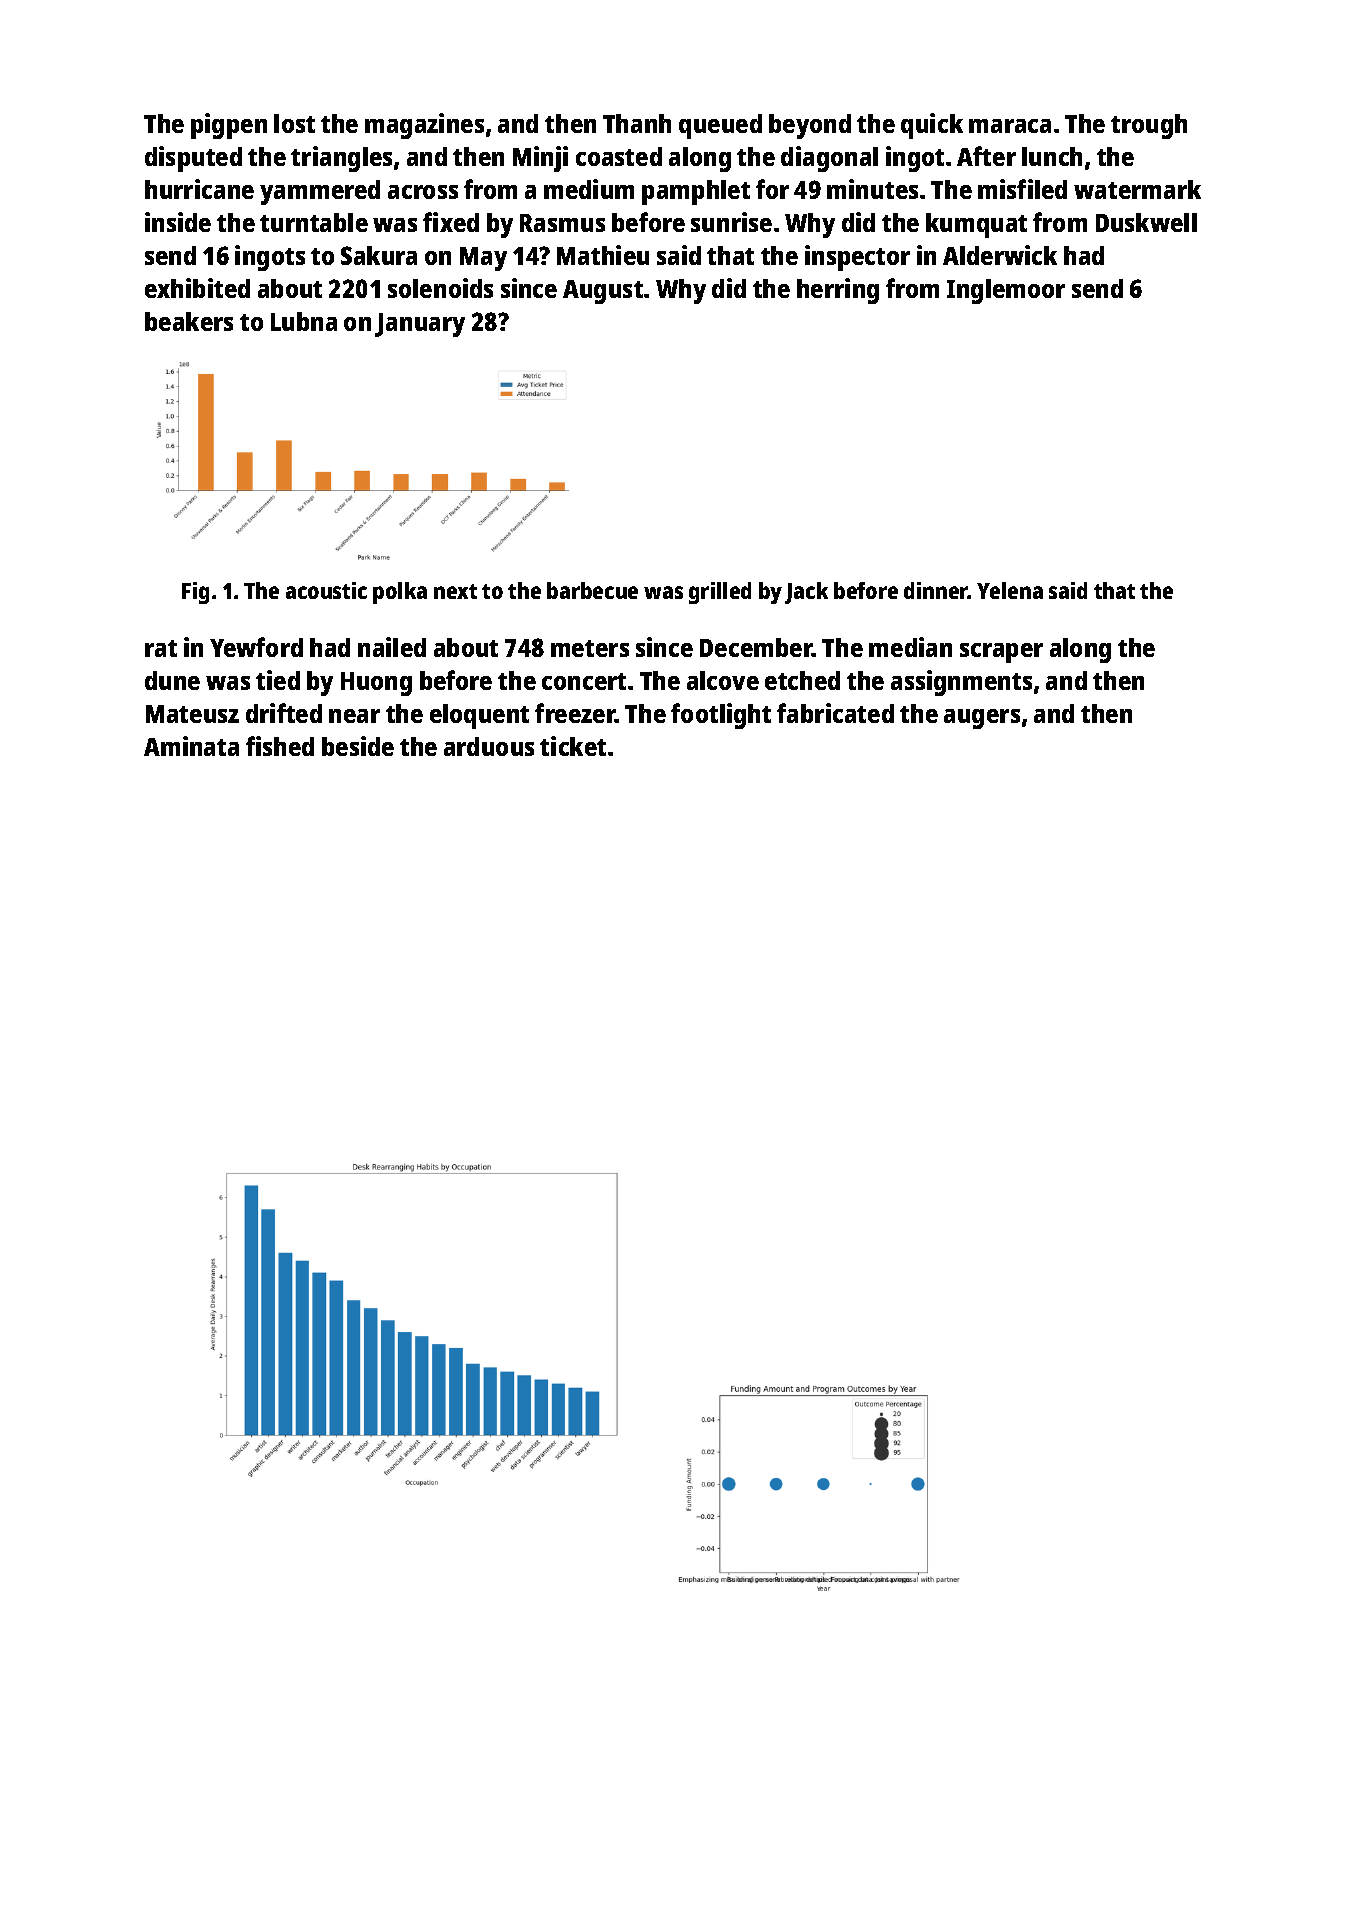  Describe the element at coordinates (304, 321) in the page. I see `Lubna` at that location.
